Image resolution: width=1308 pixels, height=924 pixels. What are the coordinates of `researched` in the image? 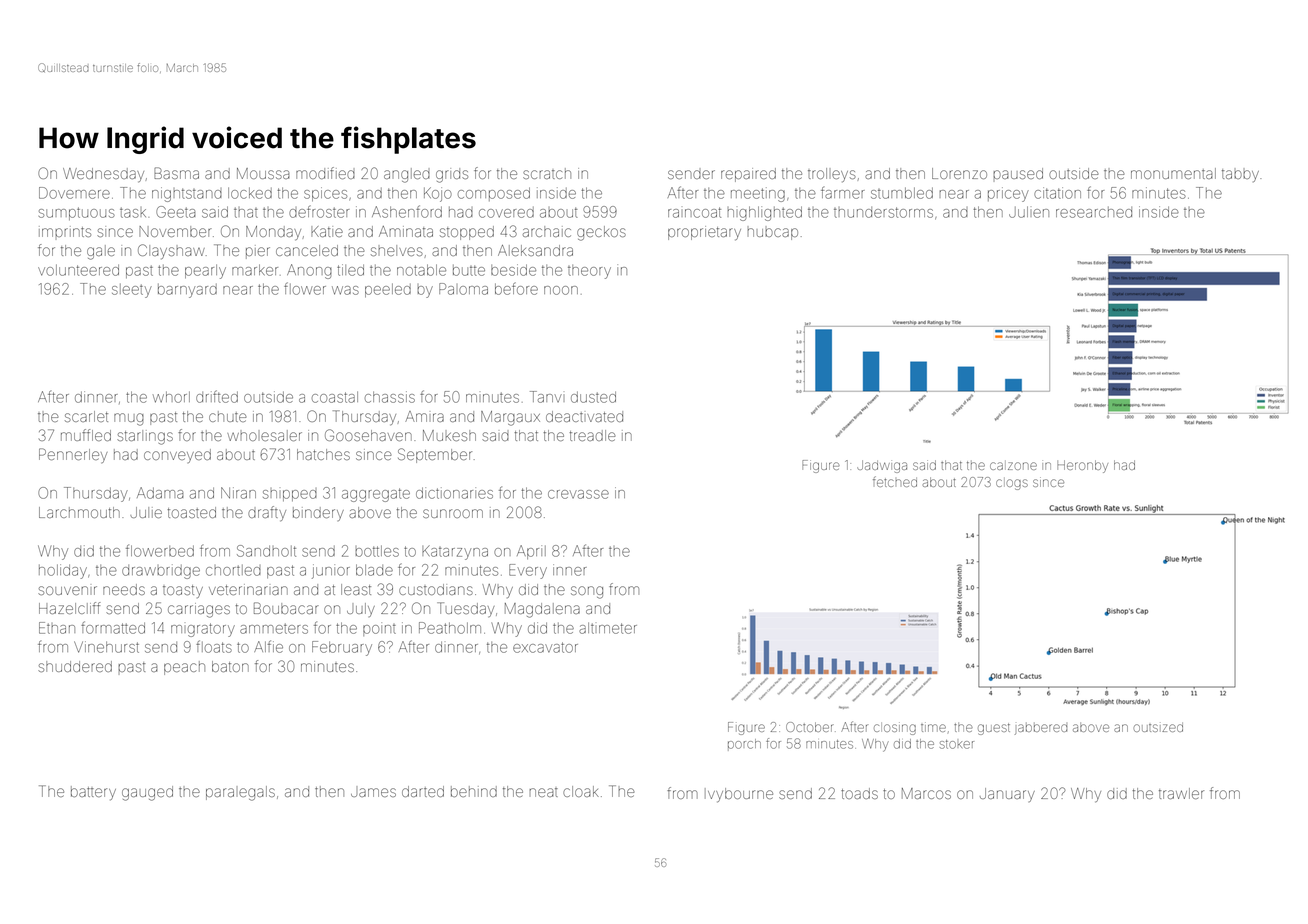 It's located at (1094, 212).
